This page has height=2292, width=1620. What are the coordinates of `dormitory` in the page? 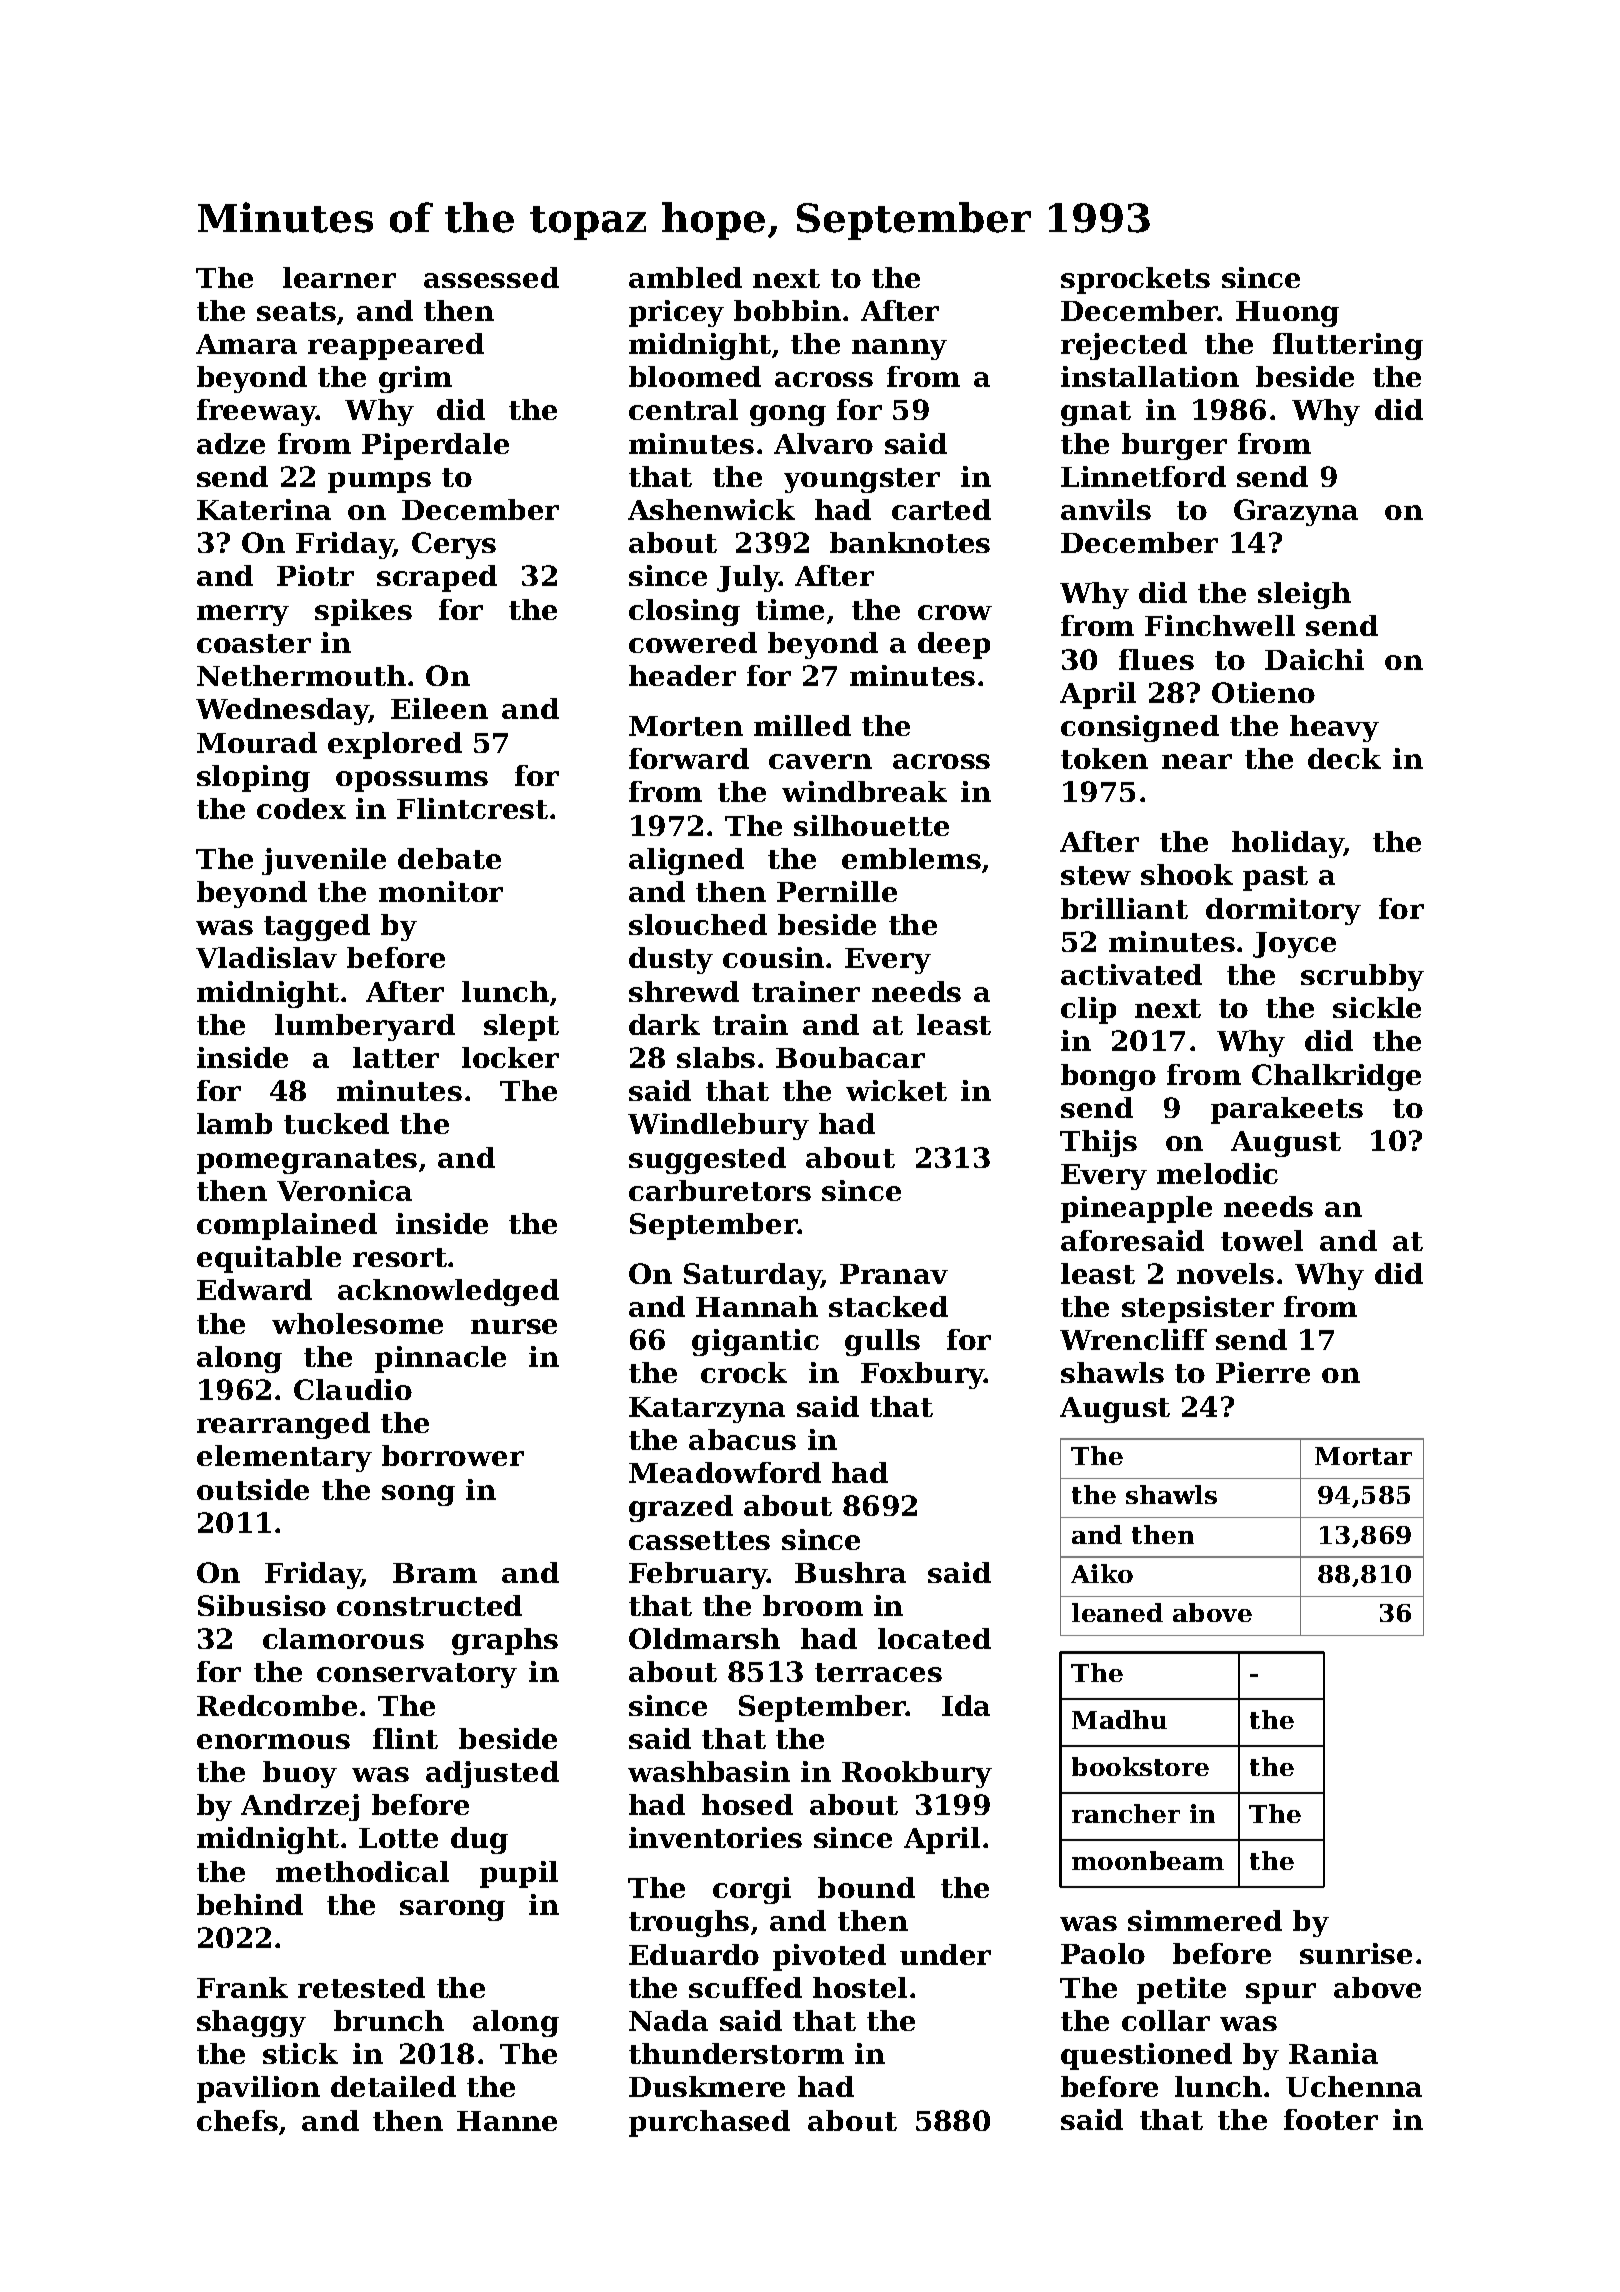 It's located at (1283, 911).
